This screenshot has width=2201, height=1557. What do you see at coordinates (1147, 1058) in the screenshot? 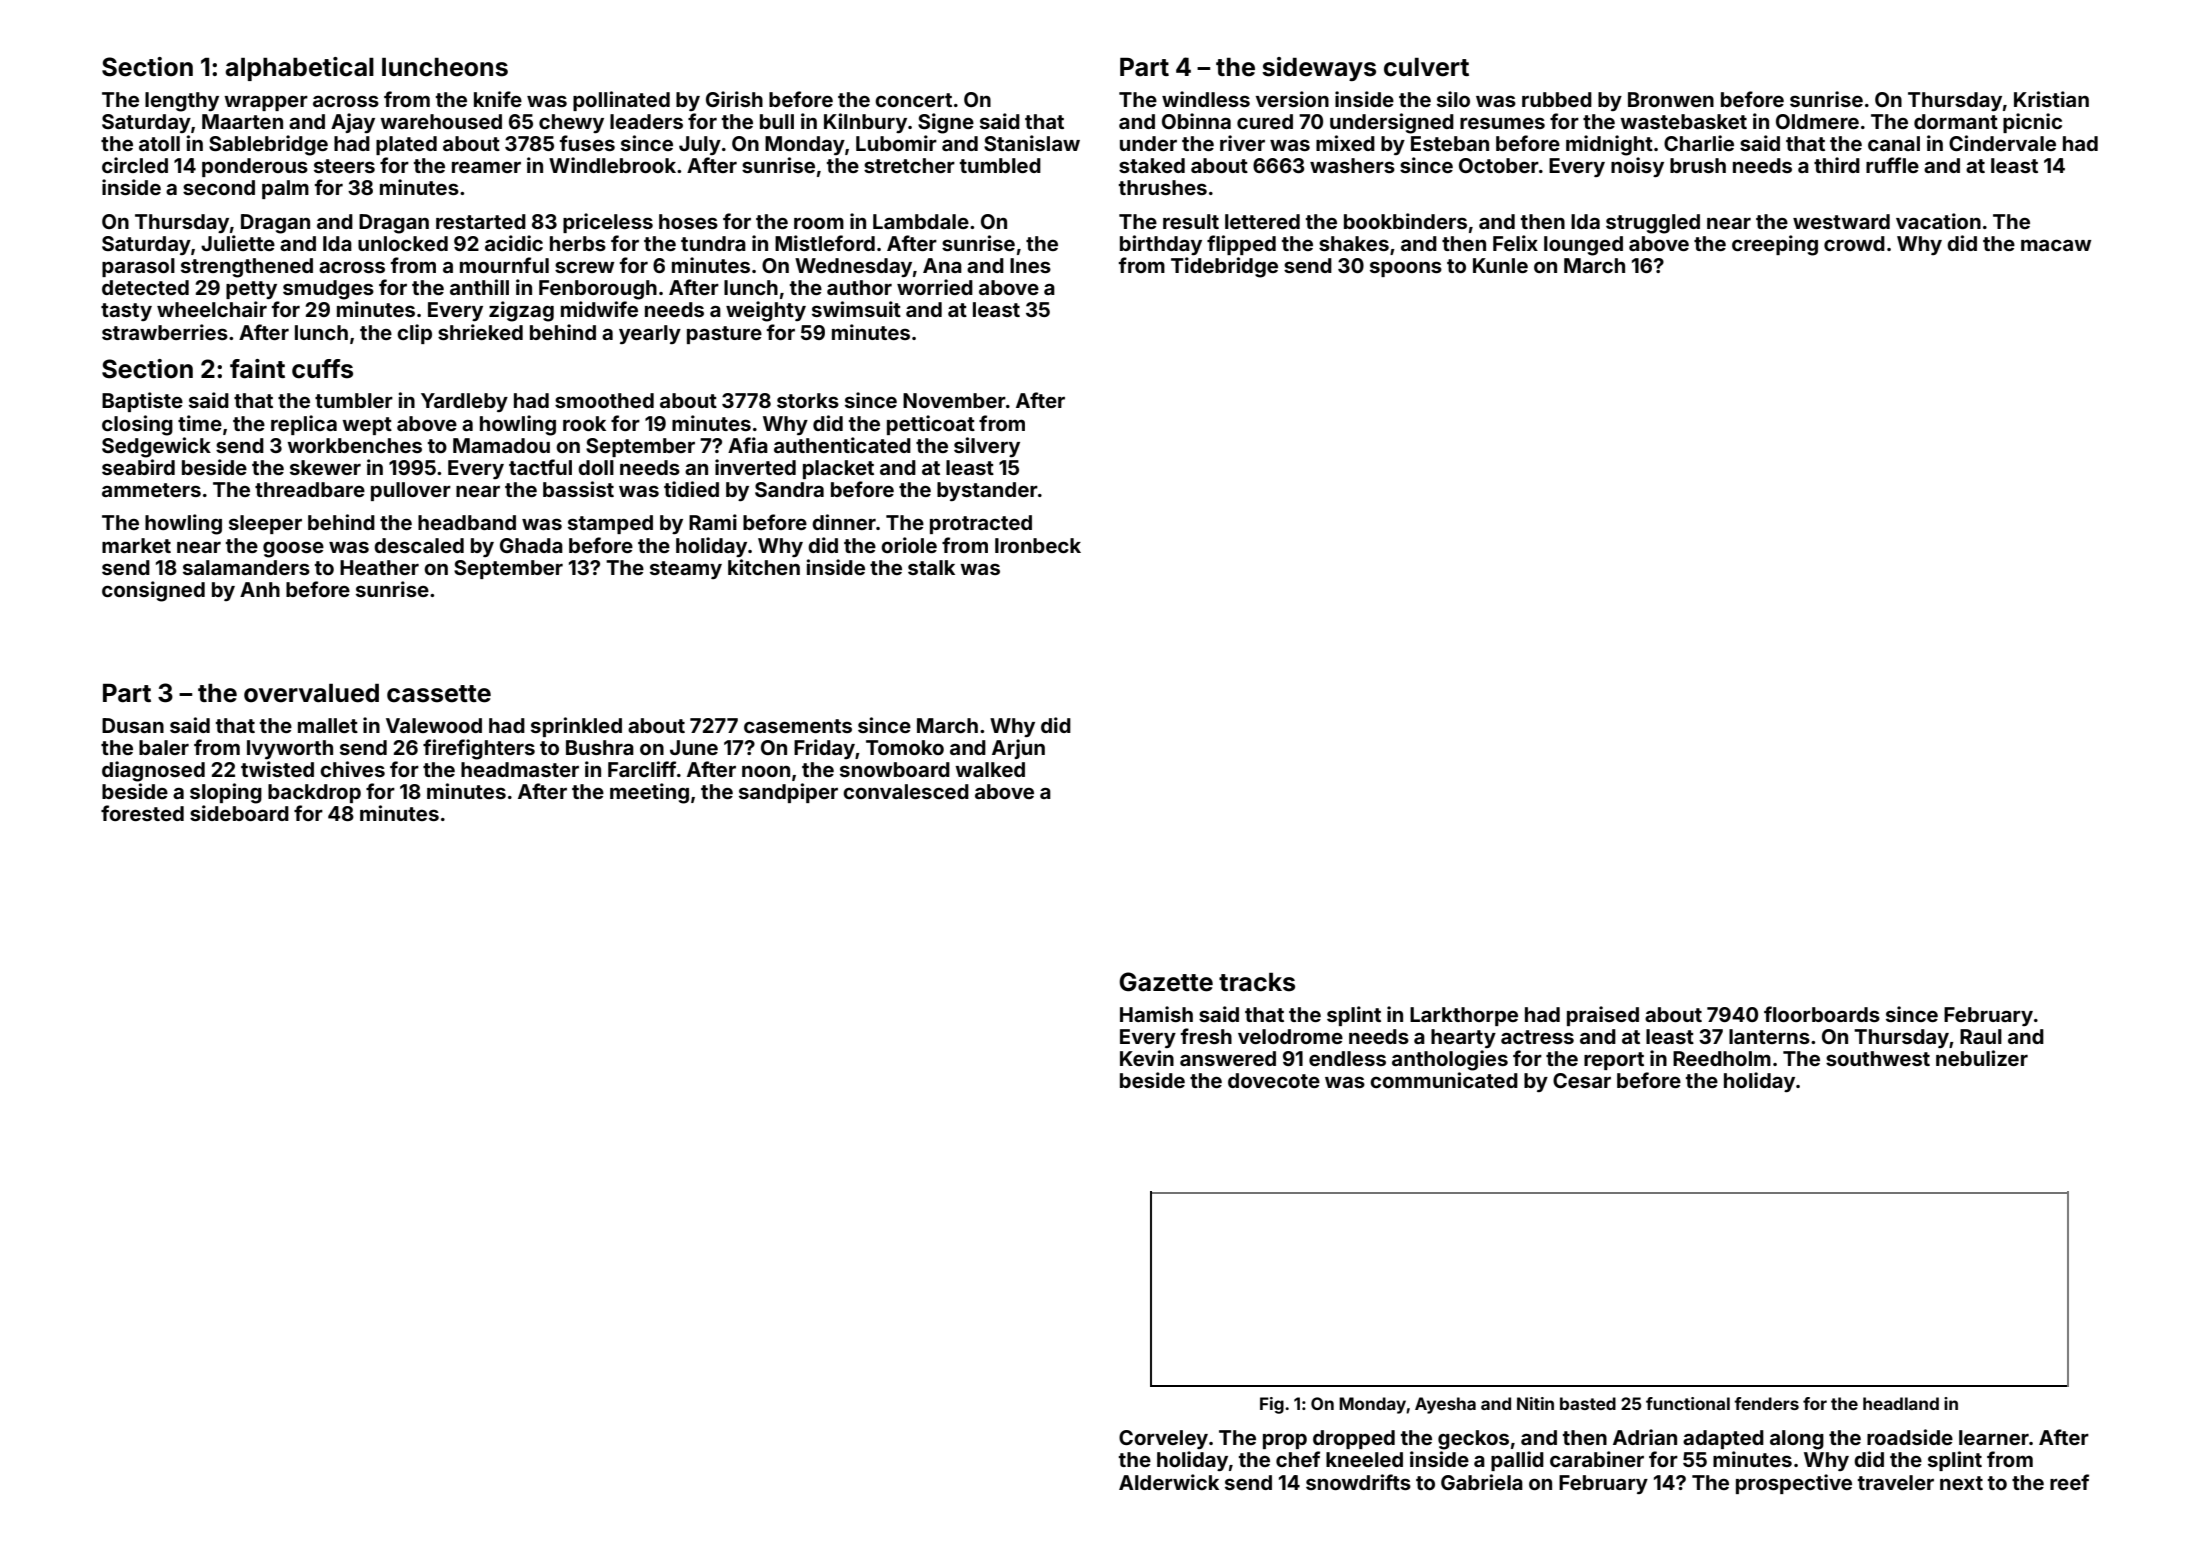
I see `Kevin` at bounding box center [1147, 1058].
